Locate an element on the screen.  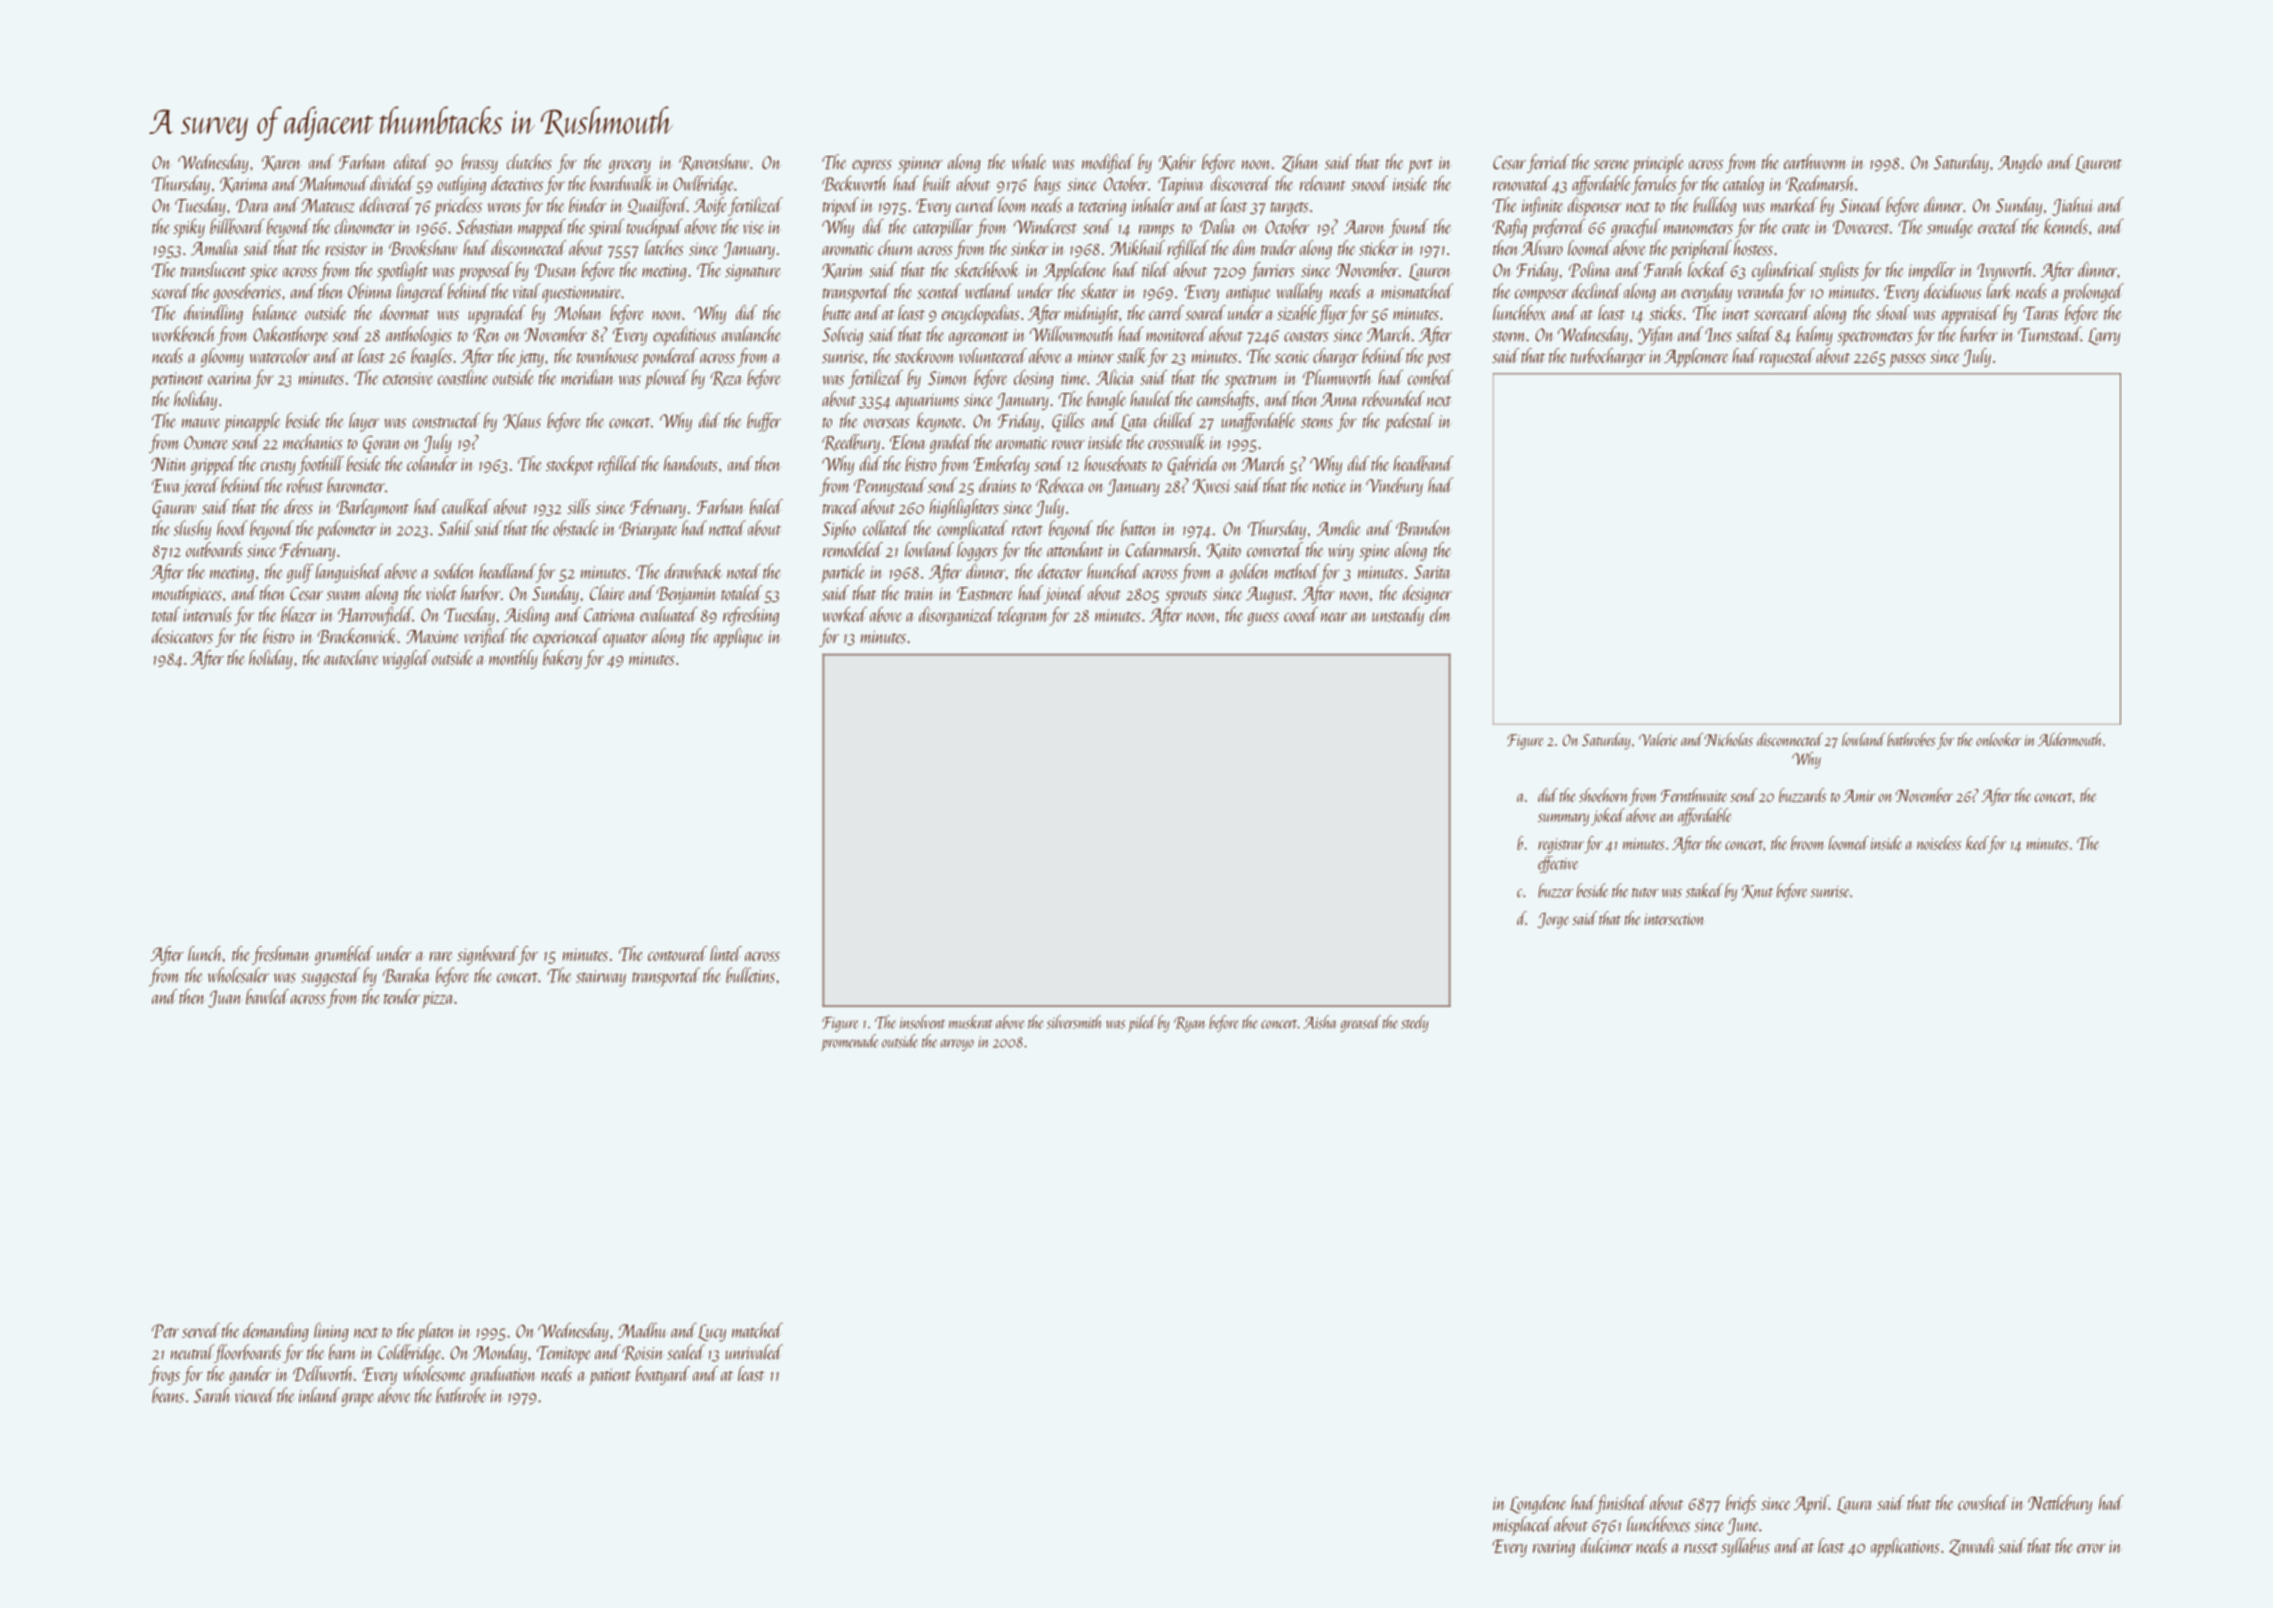
August is located at coordinates (1269, 595).
